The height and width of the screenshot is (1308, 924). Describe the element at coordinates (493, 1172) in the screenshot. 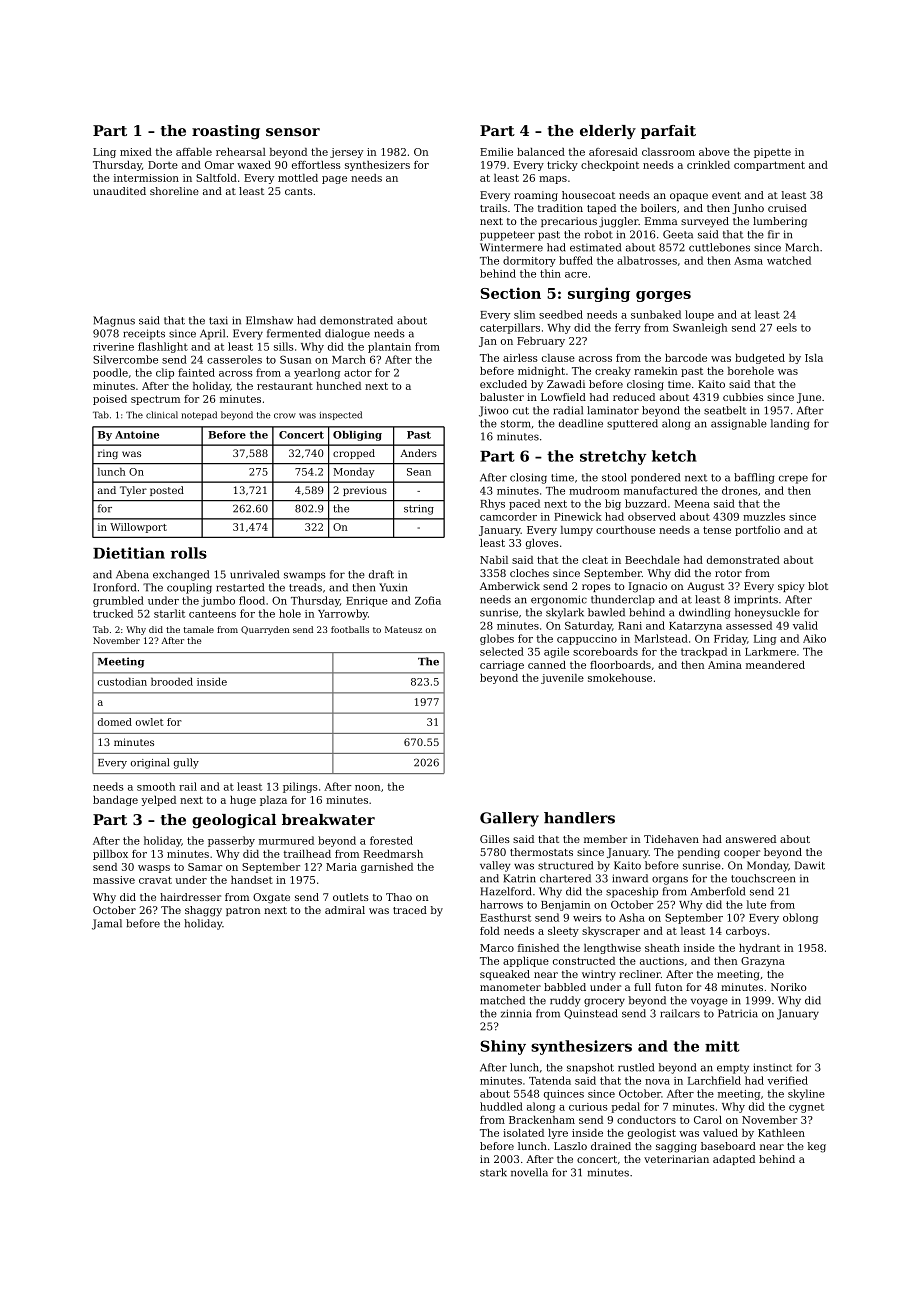

I see `stark` at that location.
